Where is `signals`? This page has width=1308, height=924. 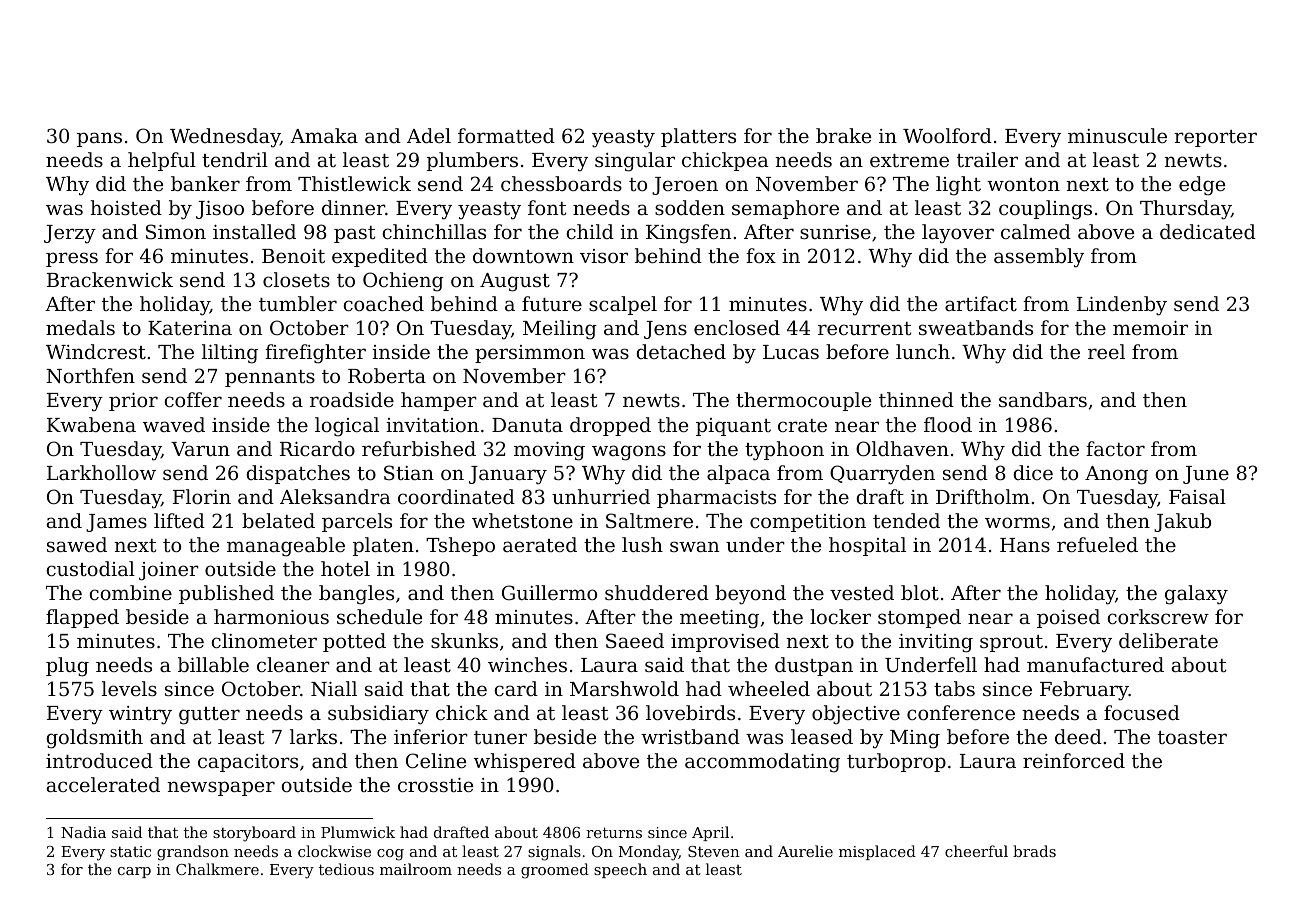
signals is located at coordinates (554, 853).
